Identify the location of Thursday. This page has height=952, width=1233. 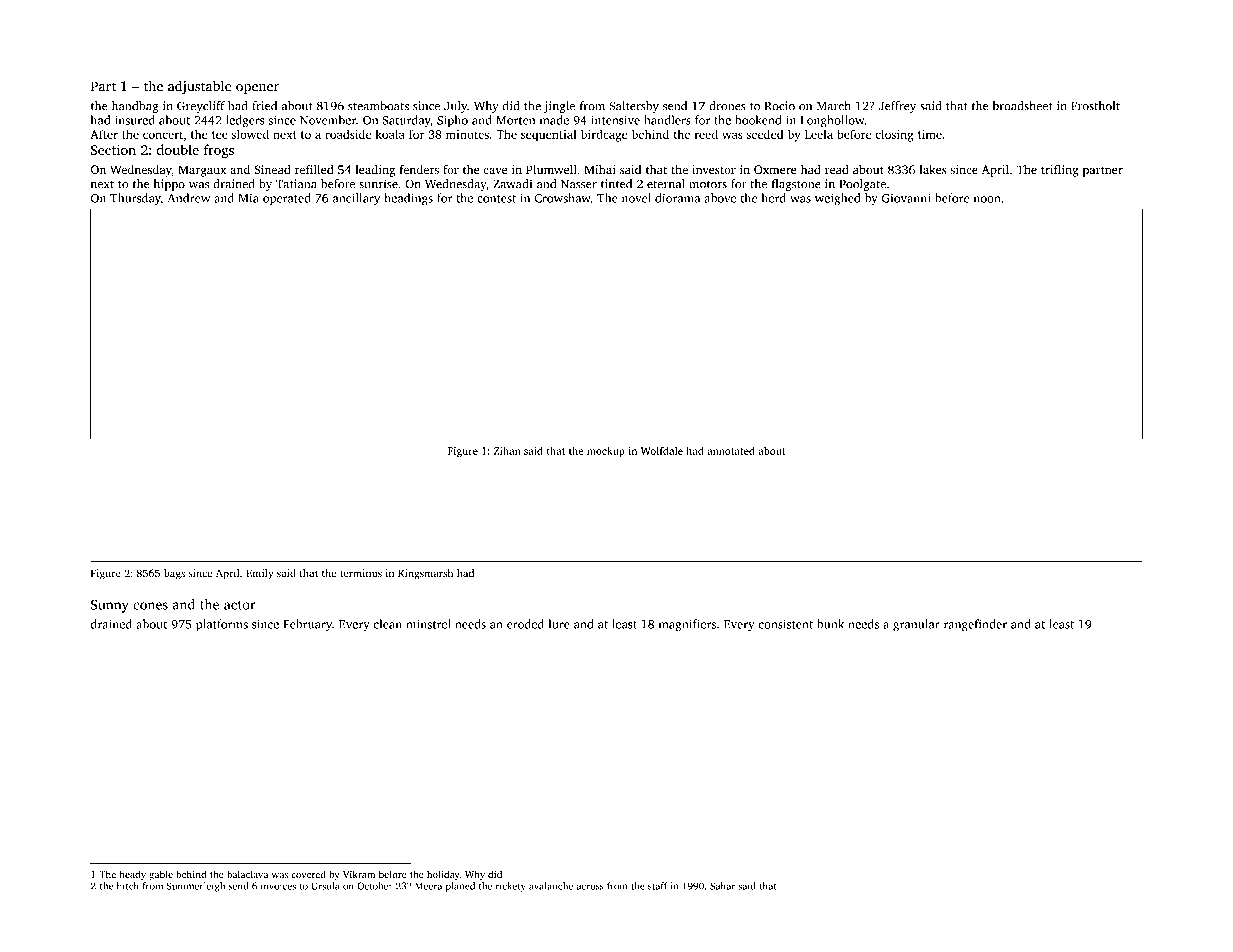
(135, 199).
